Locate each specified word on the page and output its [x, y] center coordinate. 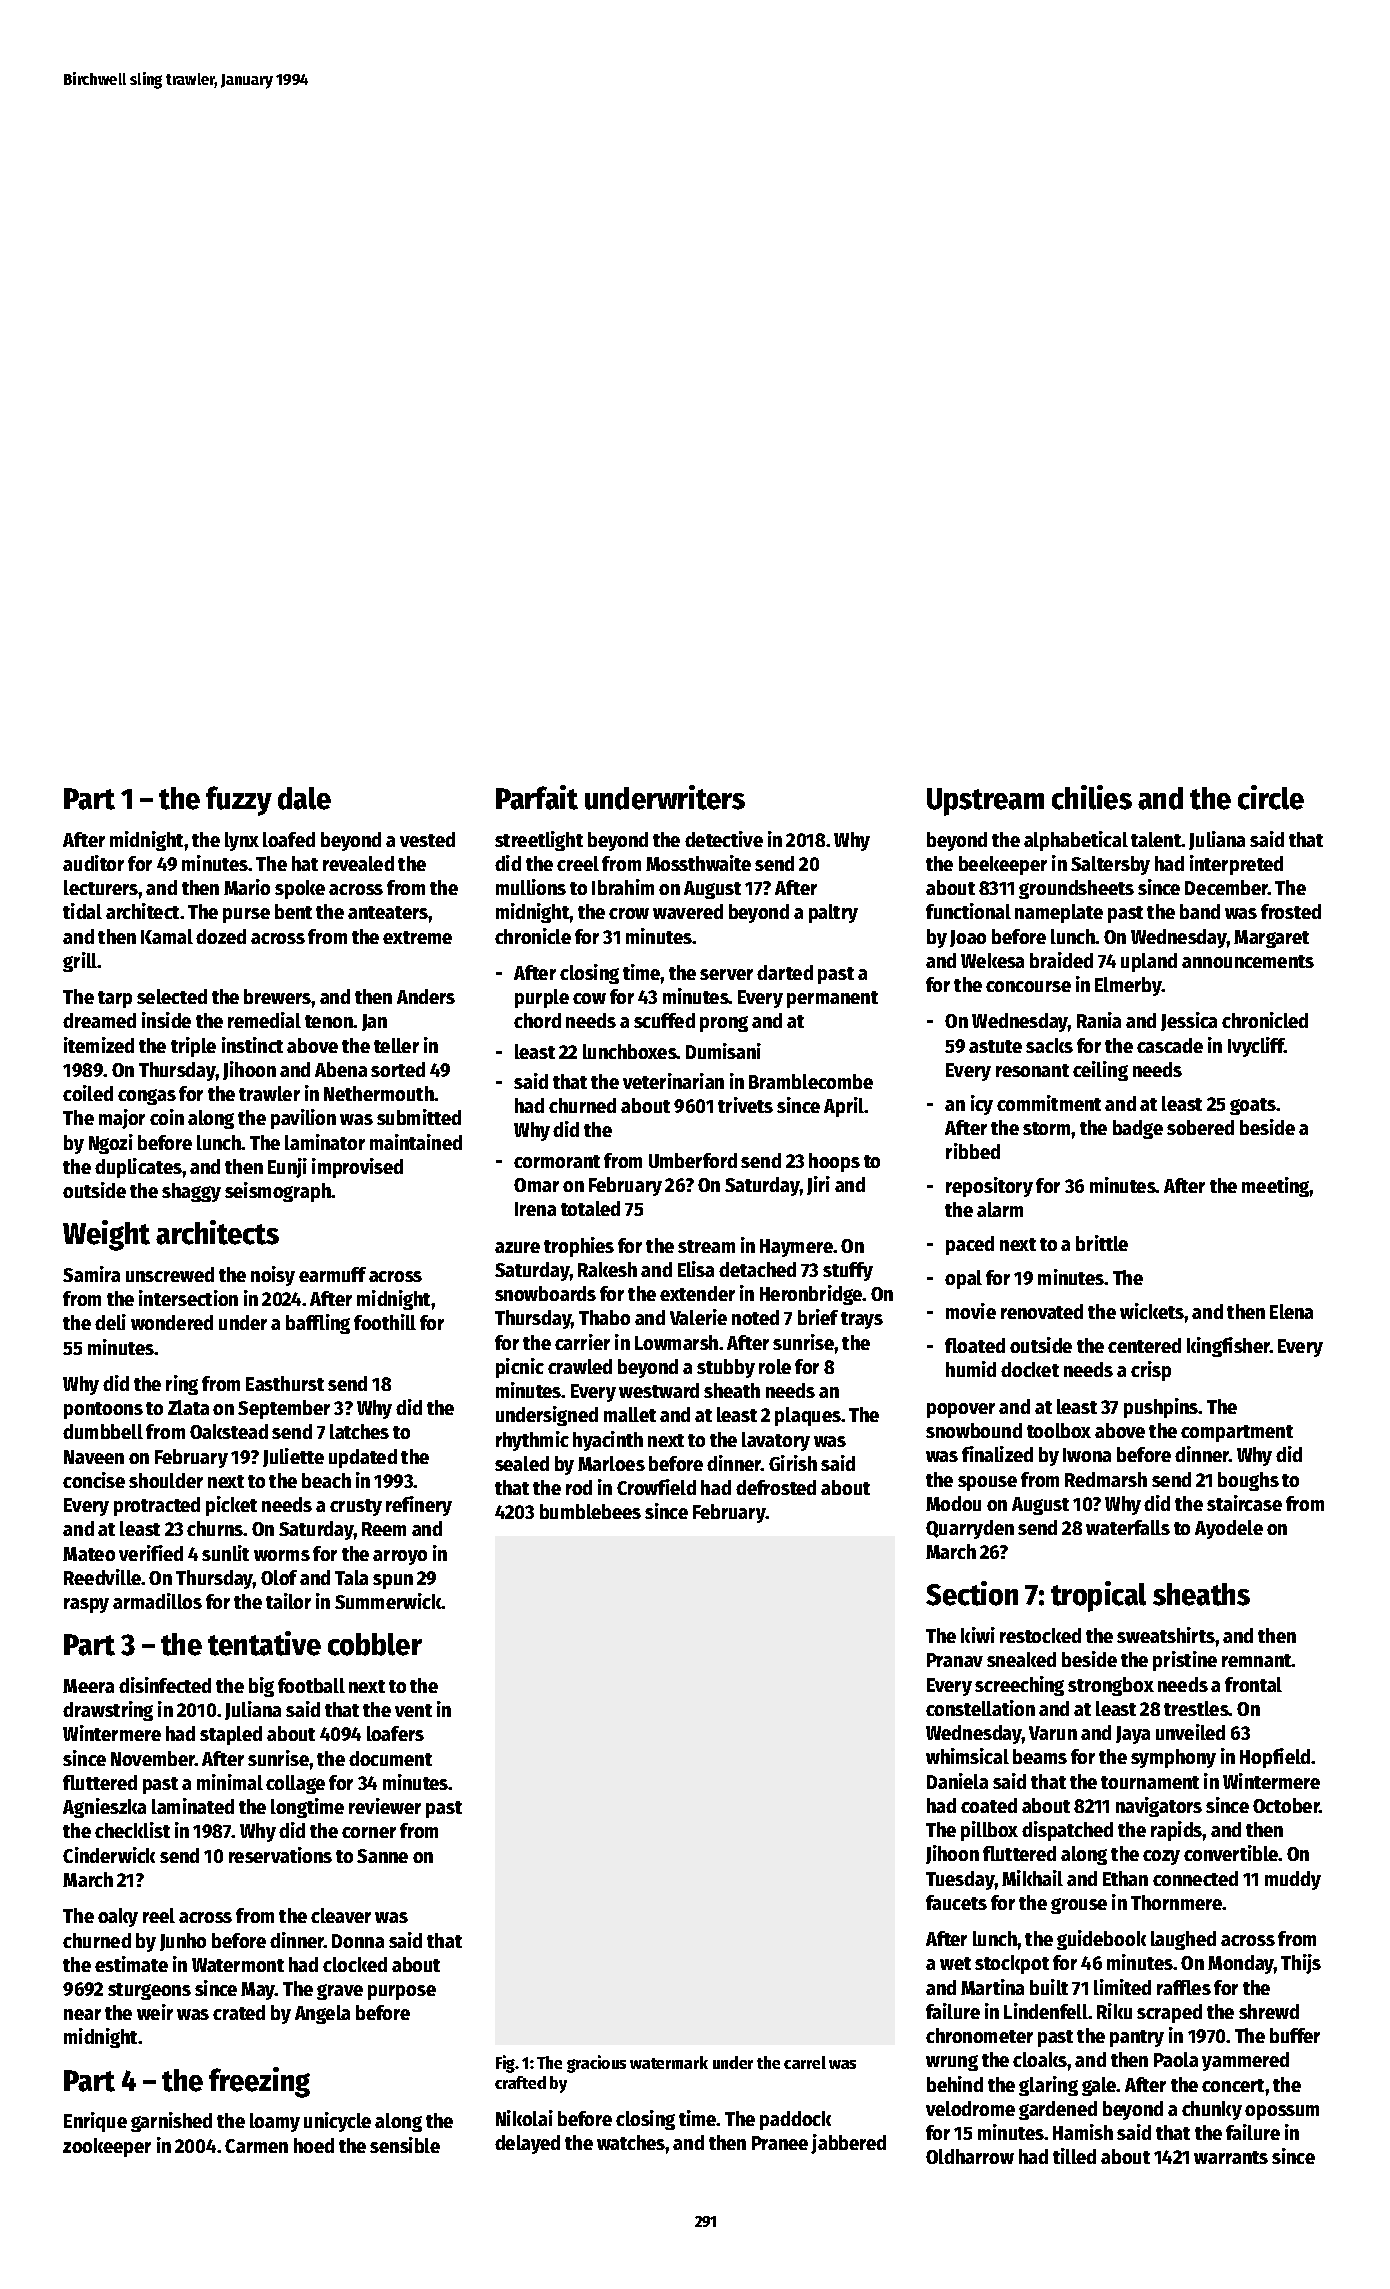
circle [1271, 797]
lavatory [776, 1441]
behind [955, 2084]
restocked [1040, 1635]
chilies [1092, 797]
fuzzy [239, 801]
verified [151, 1553]
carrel [805, 2062]
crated [239, 2012]
